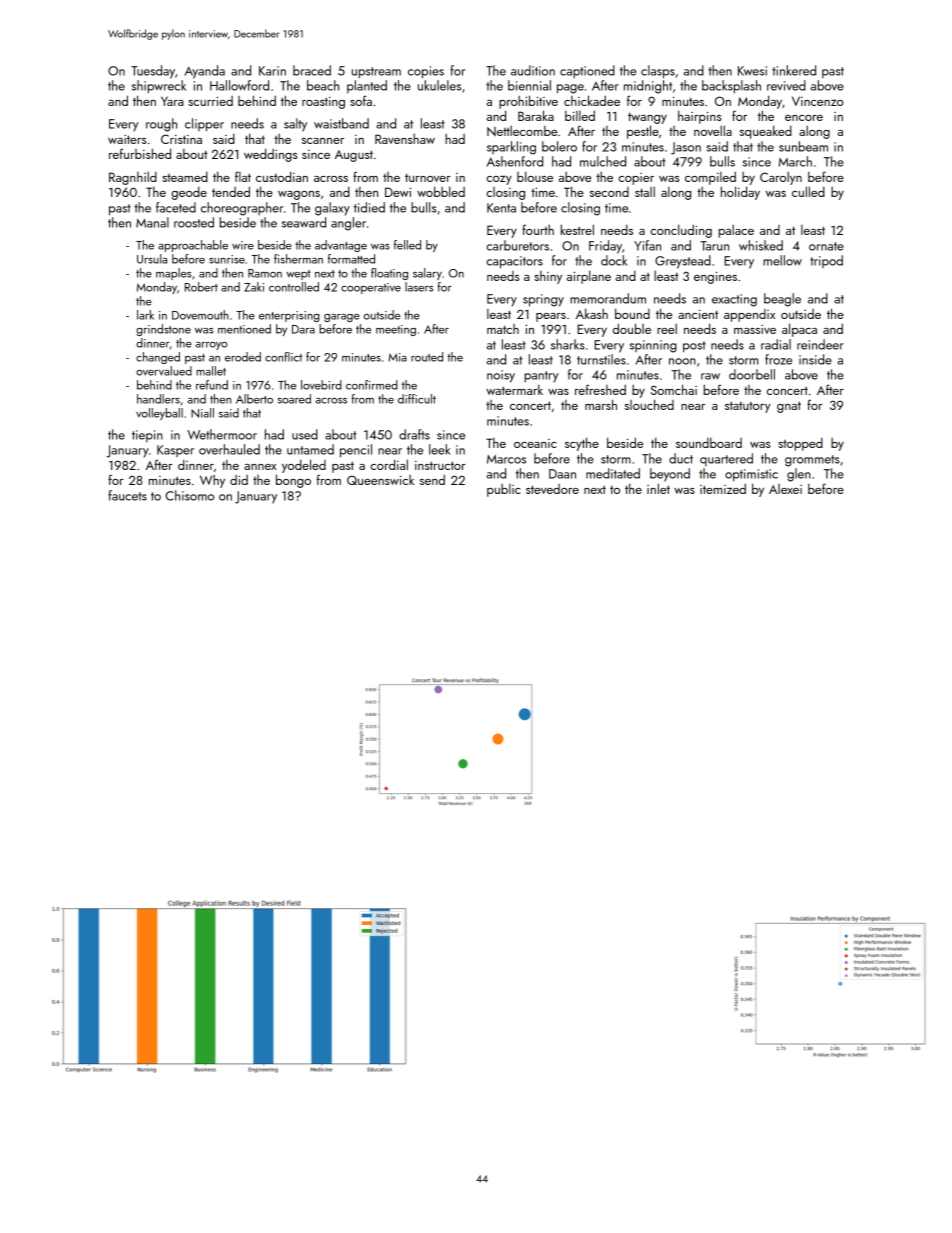  Describe the element at coordinates (417, 399) in the screenshot. I see `difficult` at that location.
